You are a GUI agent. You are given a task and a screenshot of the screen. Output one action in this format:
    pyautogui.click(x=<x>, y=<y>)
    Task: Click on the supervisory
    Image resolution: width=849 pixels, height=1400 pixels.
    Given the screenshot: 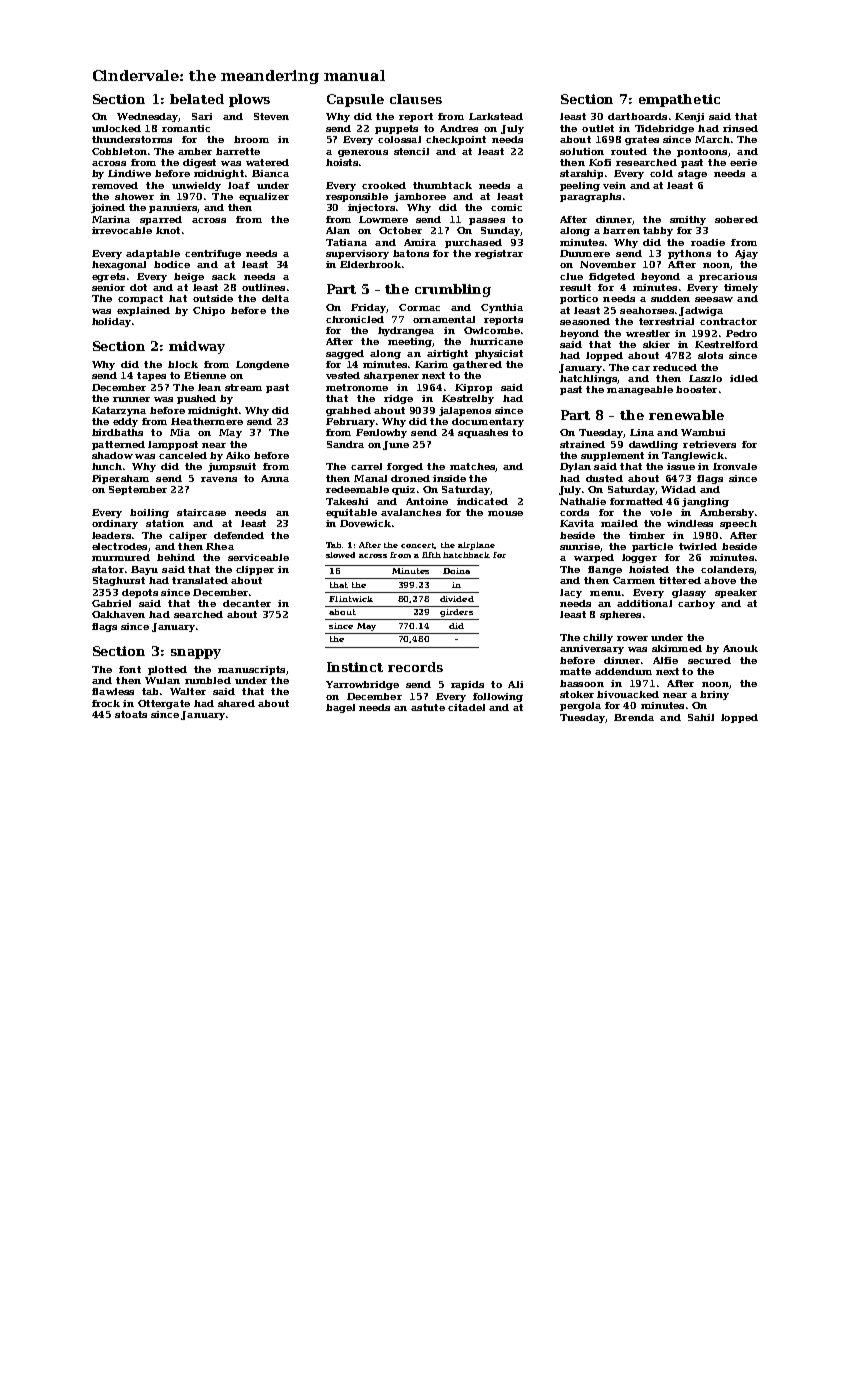 What is the action you would take?
    pyautogui.click(x=357, y=254)
